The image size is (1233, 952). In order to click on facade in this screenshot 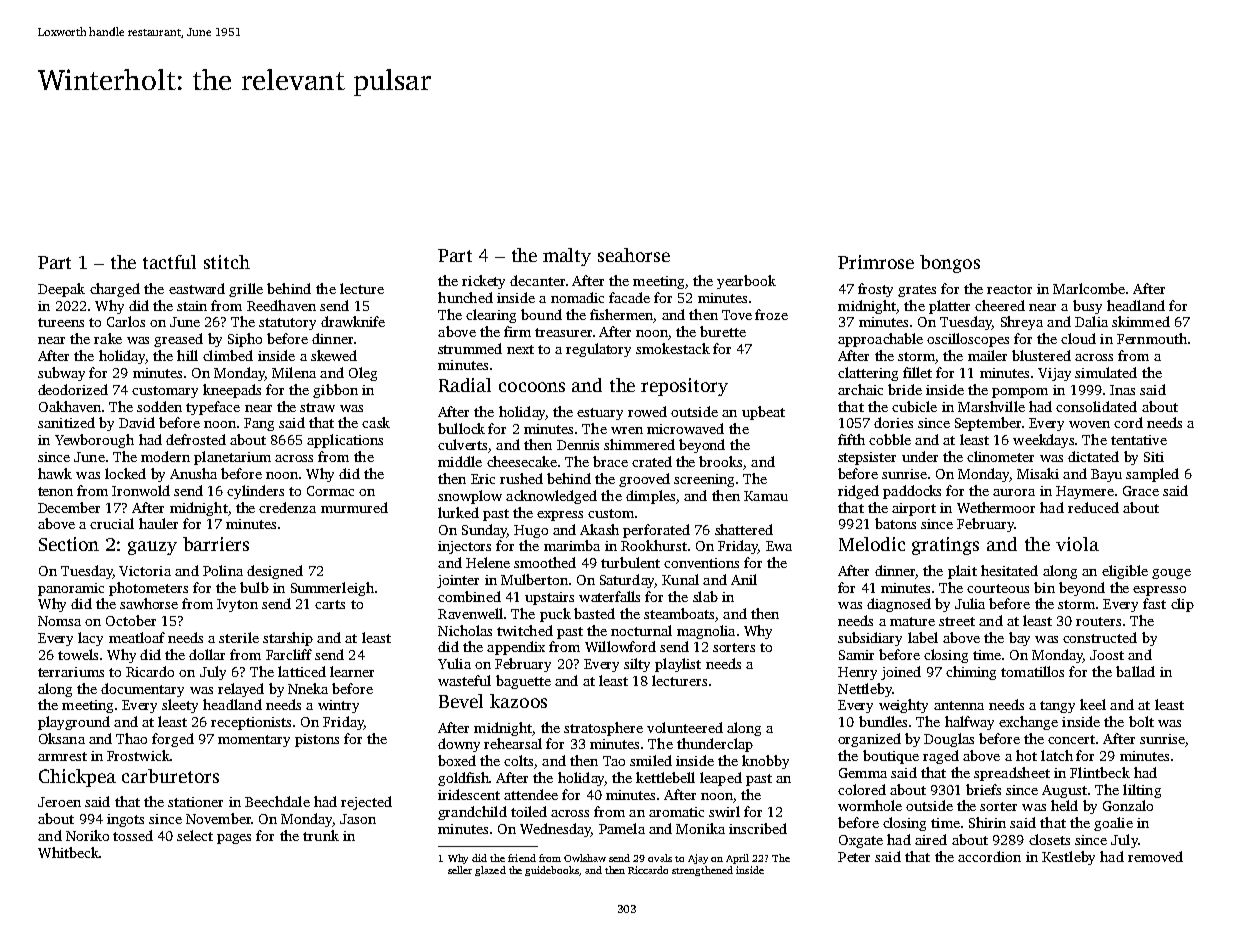, I will do `click(629, 297)`.
